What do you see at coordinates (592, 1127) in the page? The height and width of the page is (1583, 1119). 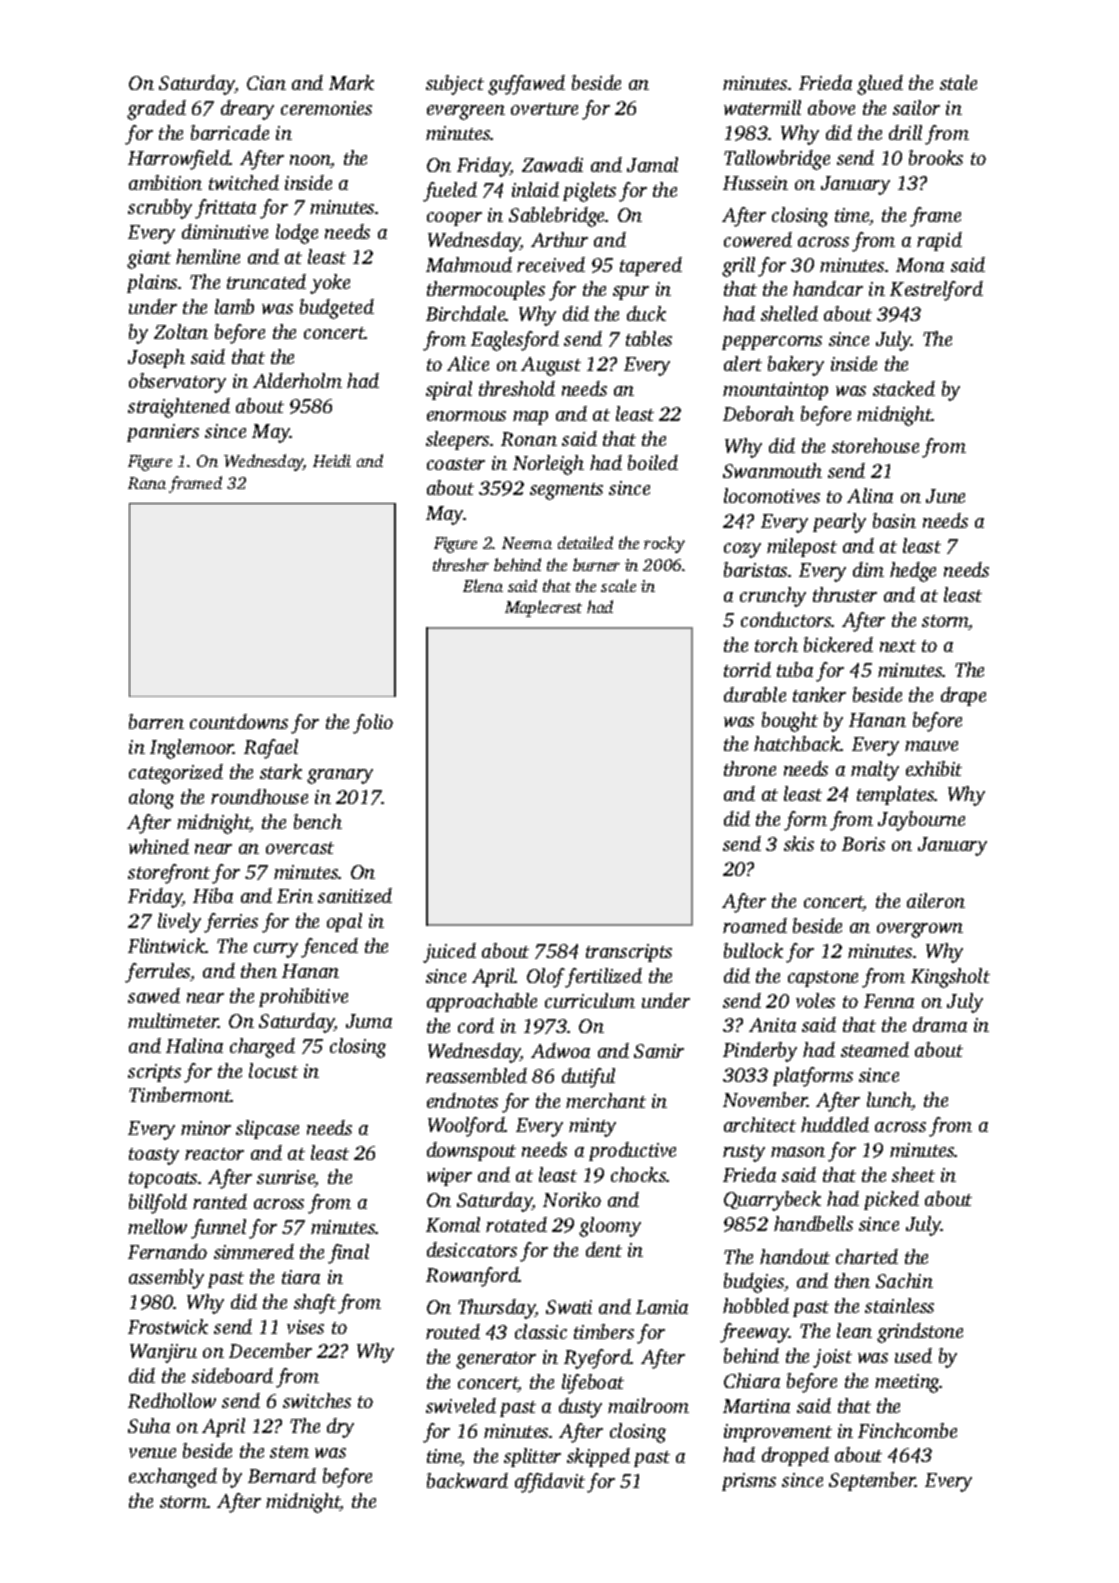 I see `minty` at bounding box center [592, 1127].
